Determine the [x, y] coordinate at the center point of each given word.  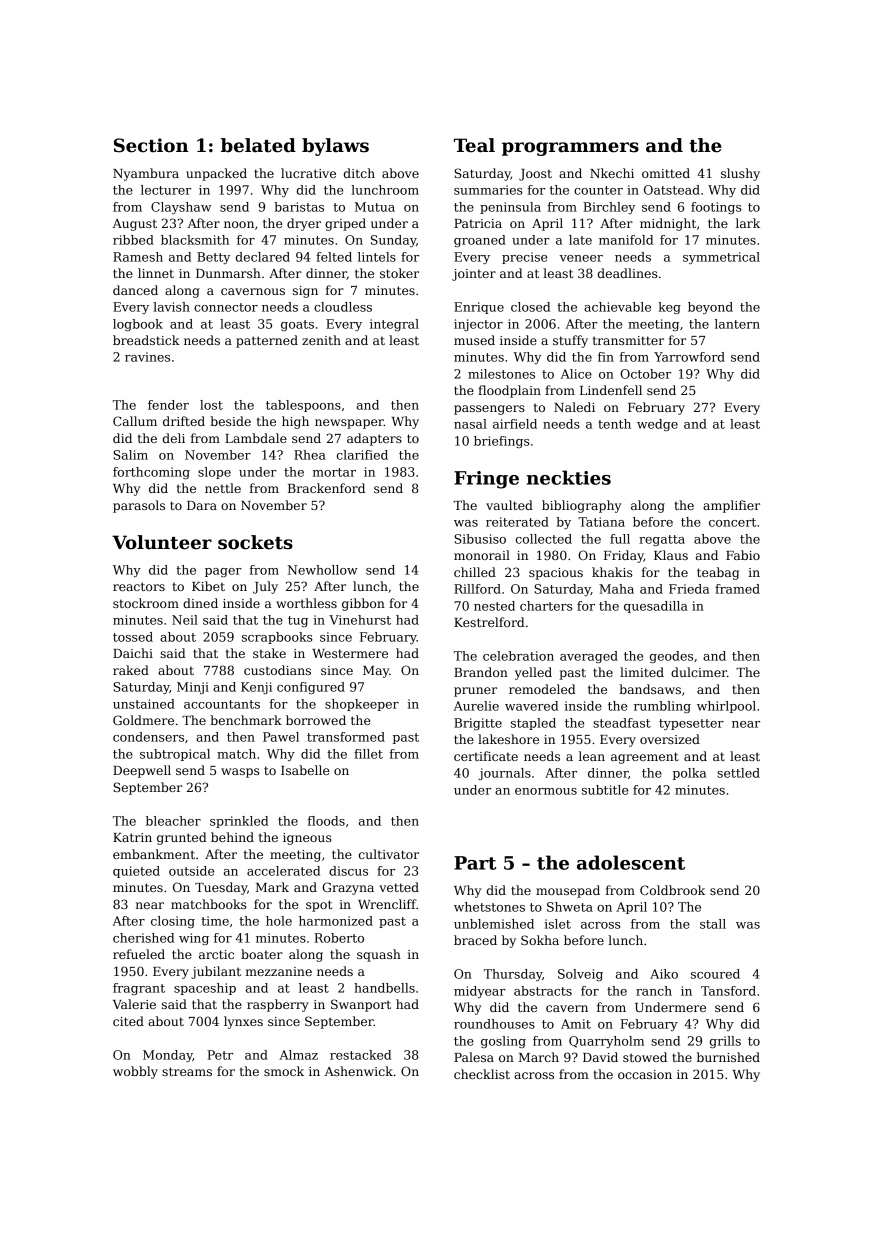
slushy [740, 174]
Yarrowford [689, 357]
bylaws [335, 147]
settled [738, 773]
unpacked [216, 174]
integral [394, 325]
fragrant [139, 989]
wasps [240, 773]
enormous [546, 791]
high [295, 422]
